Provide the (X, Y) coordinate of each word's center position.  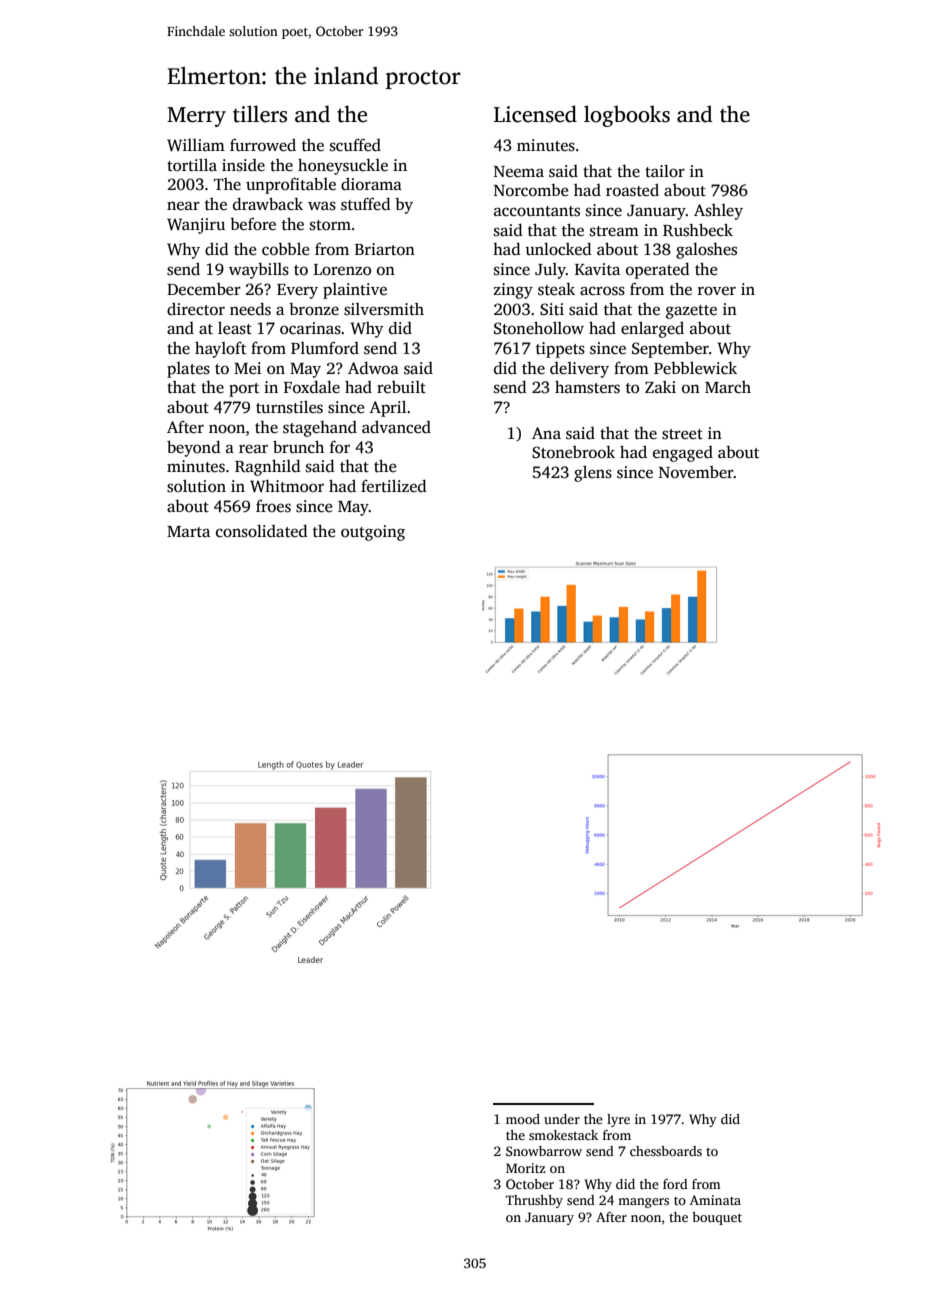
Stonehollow (539, 328)
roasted (632, 190)
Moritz (526, 1168)
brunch (298, 447)
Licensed (535, 114)
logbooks (627, 116)
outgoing (373, 533)
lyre (618, 1120)
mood (523, 1119)
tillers (260, 114)
